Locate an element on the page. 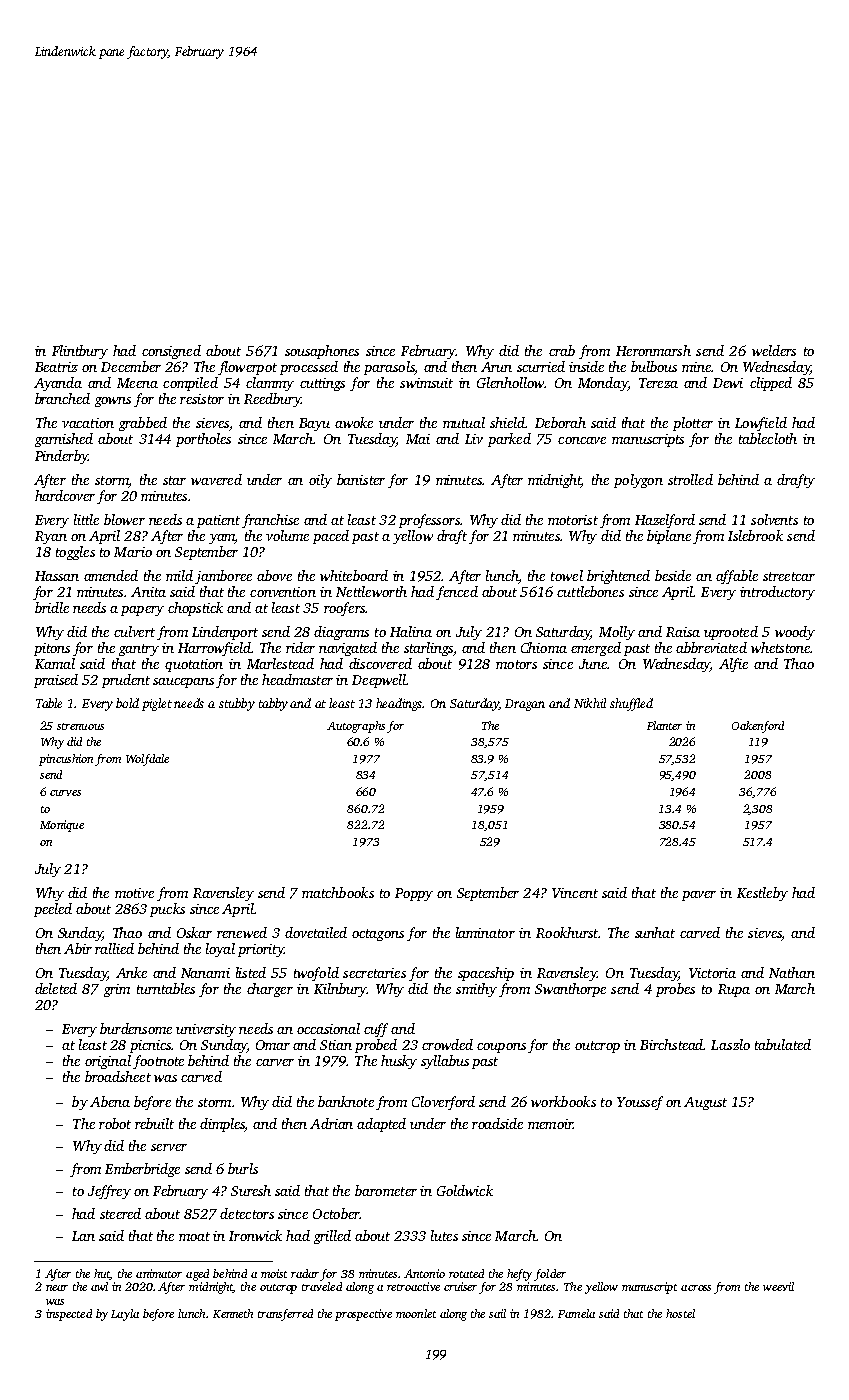 The width and height of the document is (849, 1400). near is located at coordinates (57, 1288).
